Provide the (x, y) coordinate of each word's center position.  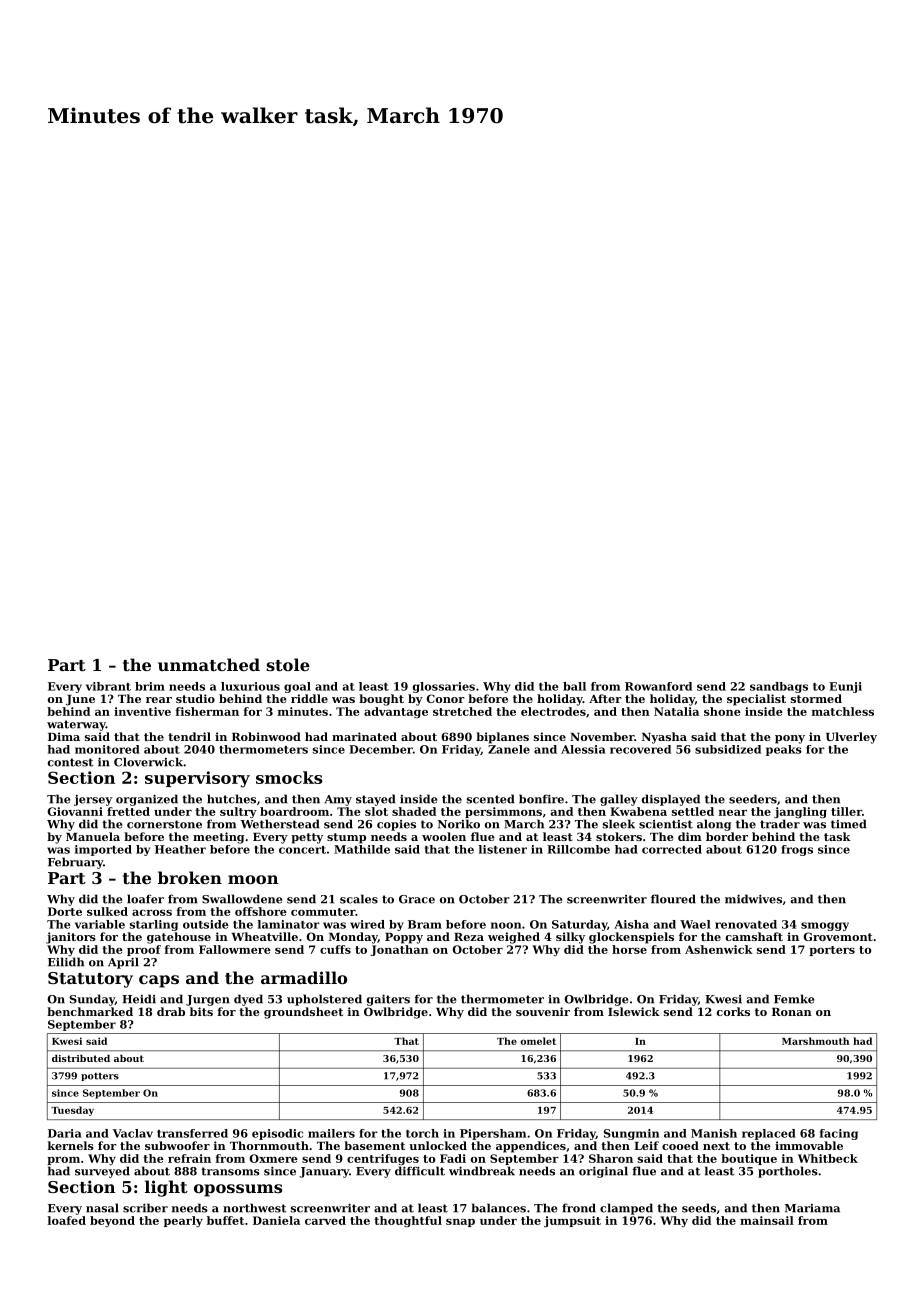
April (123, 963)
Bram (425, 924)
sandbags (779, 687)
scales (359, 899)
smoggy (825, 926)
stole (288, 664)
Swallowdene (242, 899)
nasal (102, 1208)
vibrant (108, 686)
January (324, 1172)
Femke (794, 999)
